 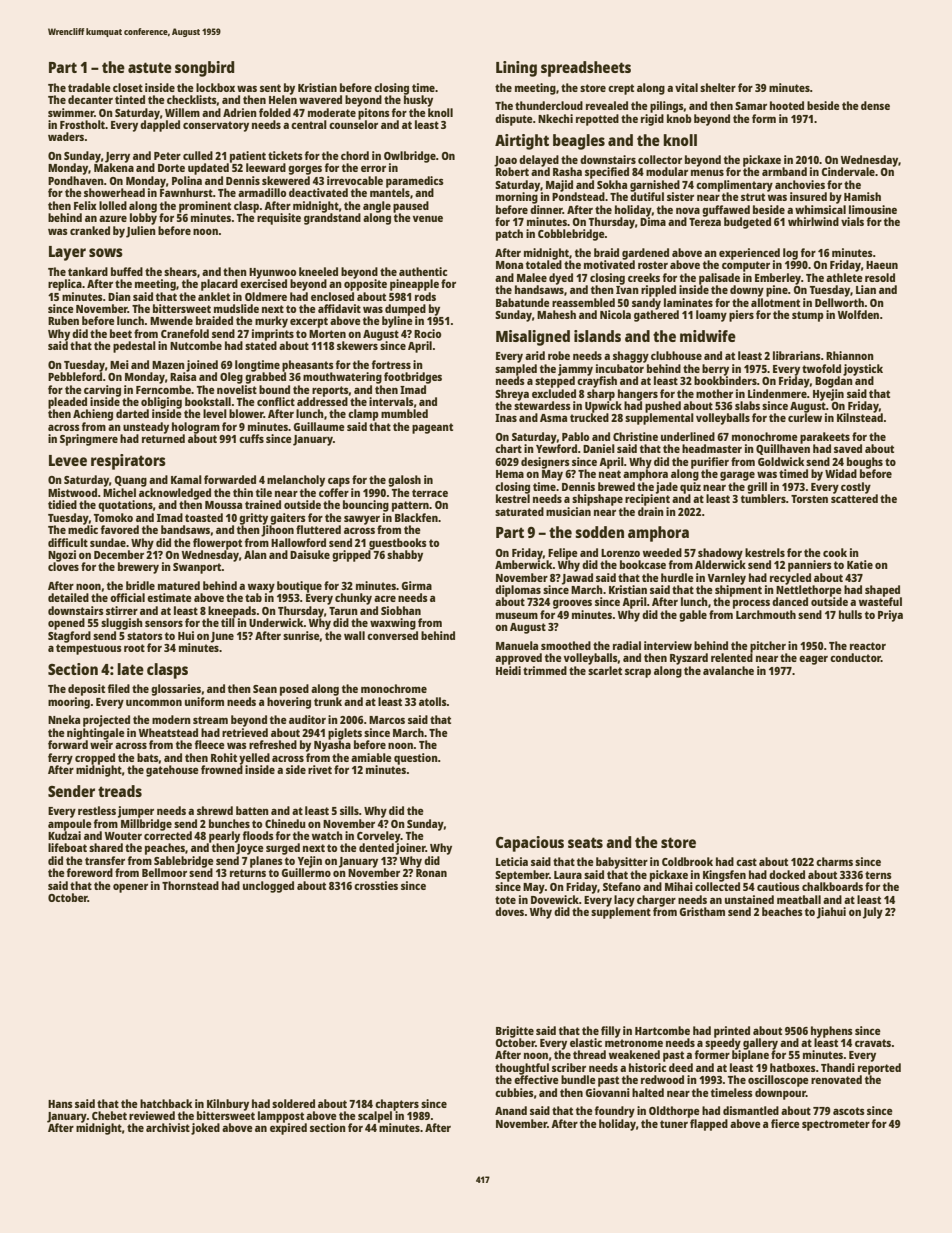 What do you see at coordinates (63, 320) in the document?
I see `Ruben` at bounding box center [63, 320].
